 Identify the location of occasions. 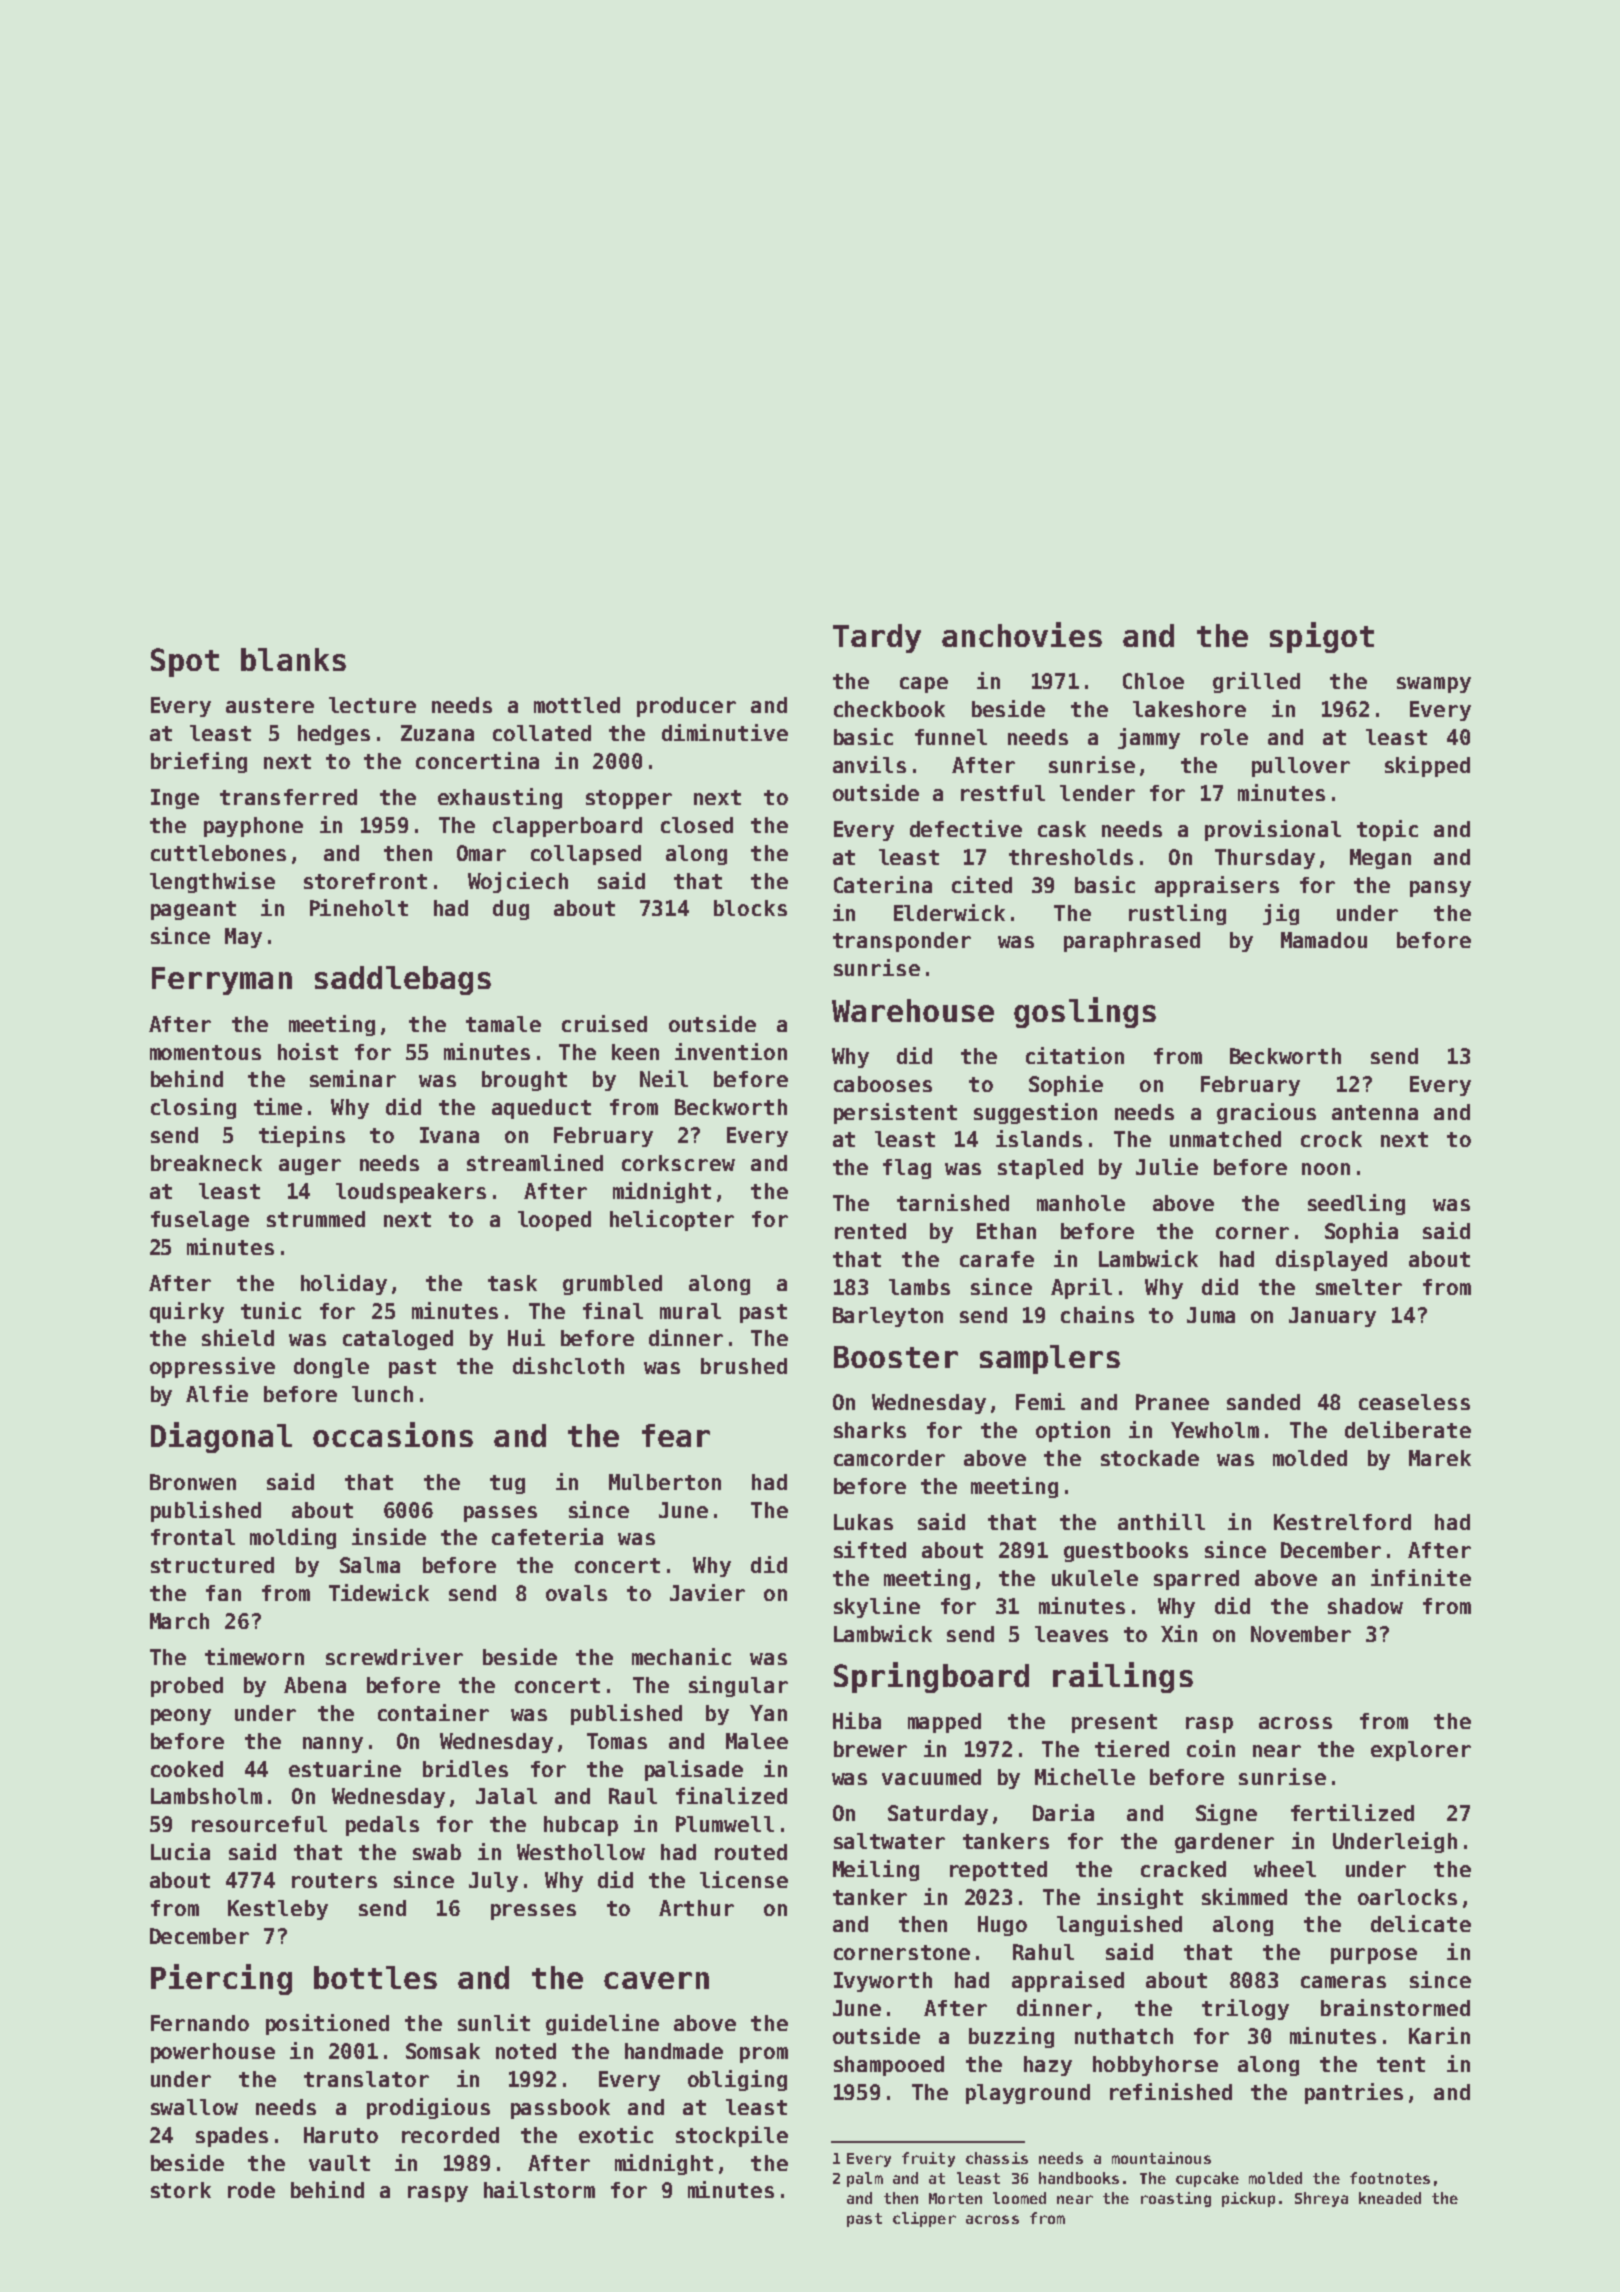
(393, 1434).
